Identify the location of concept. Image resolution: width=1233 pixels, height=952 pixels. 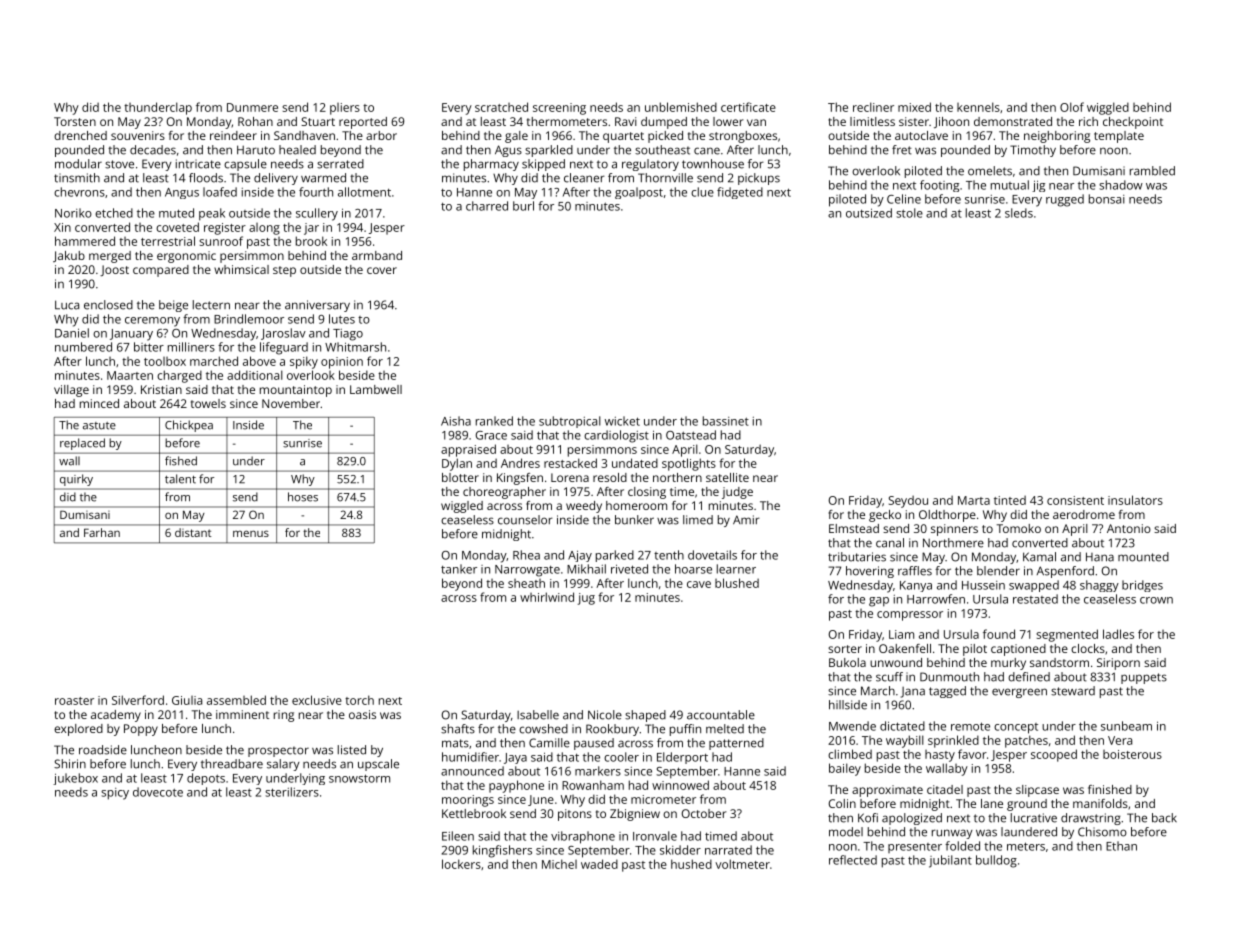
(1016, 728).
